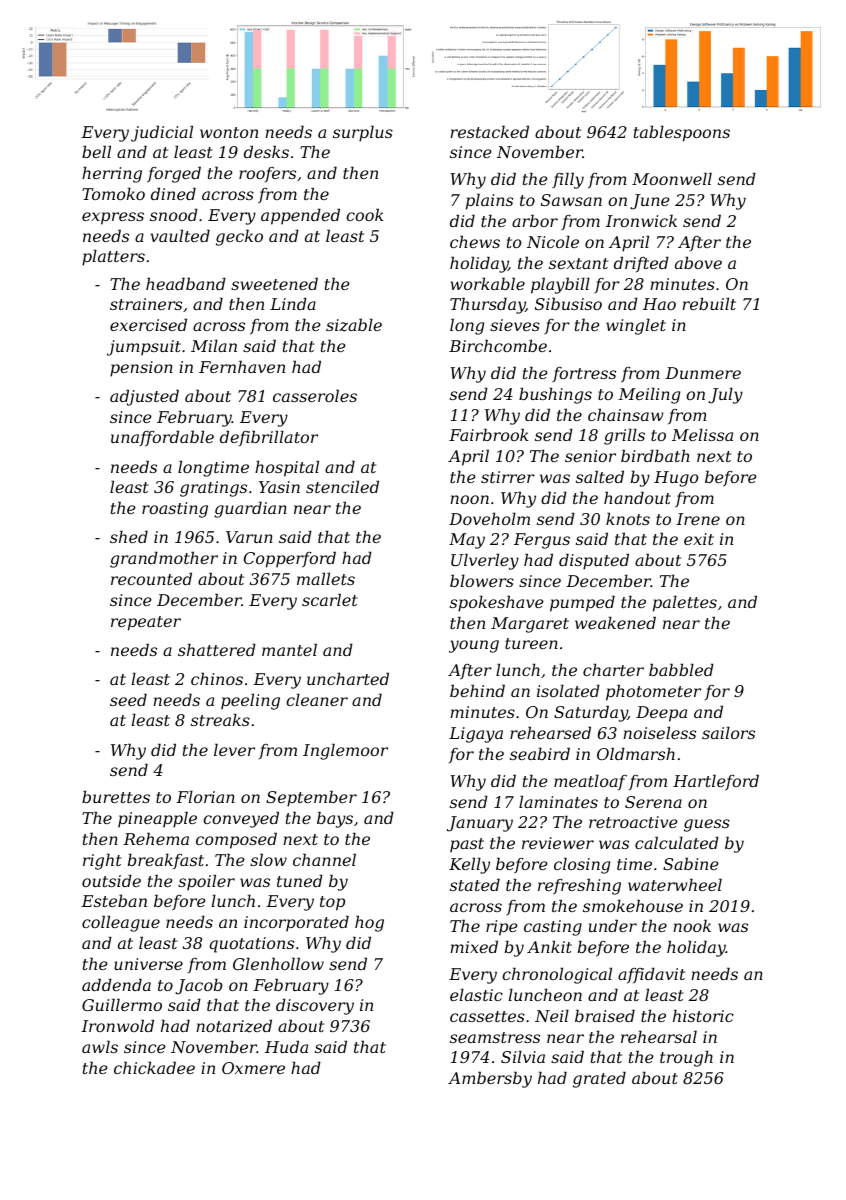 The image size is (846, 1200). What do you see at coordinates (141, 369) in the page?
I see `pension` at bounding box center [141, 369].
